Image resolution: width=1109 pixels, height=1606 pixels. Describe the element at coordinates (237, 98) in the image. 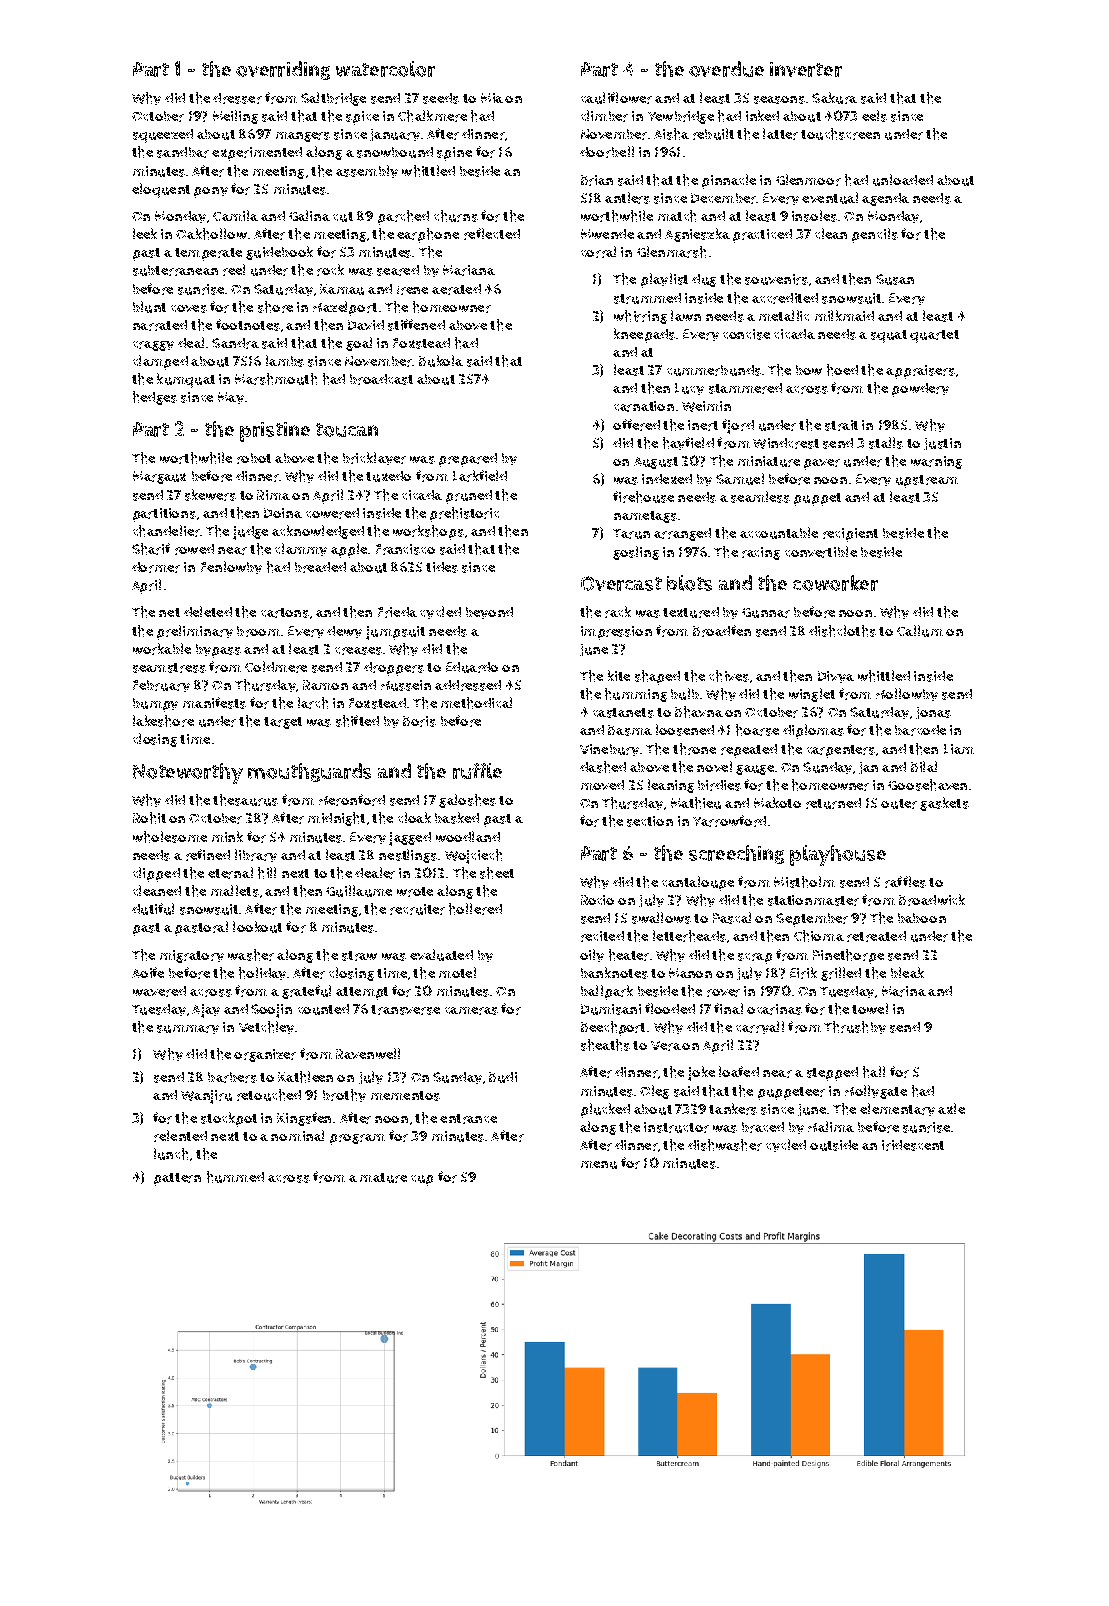

I see `dresser` at that location.
